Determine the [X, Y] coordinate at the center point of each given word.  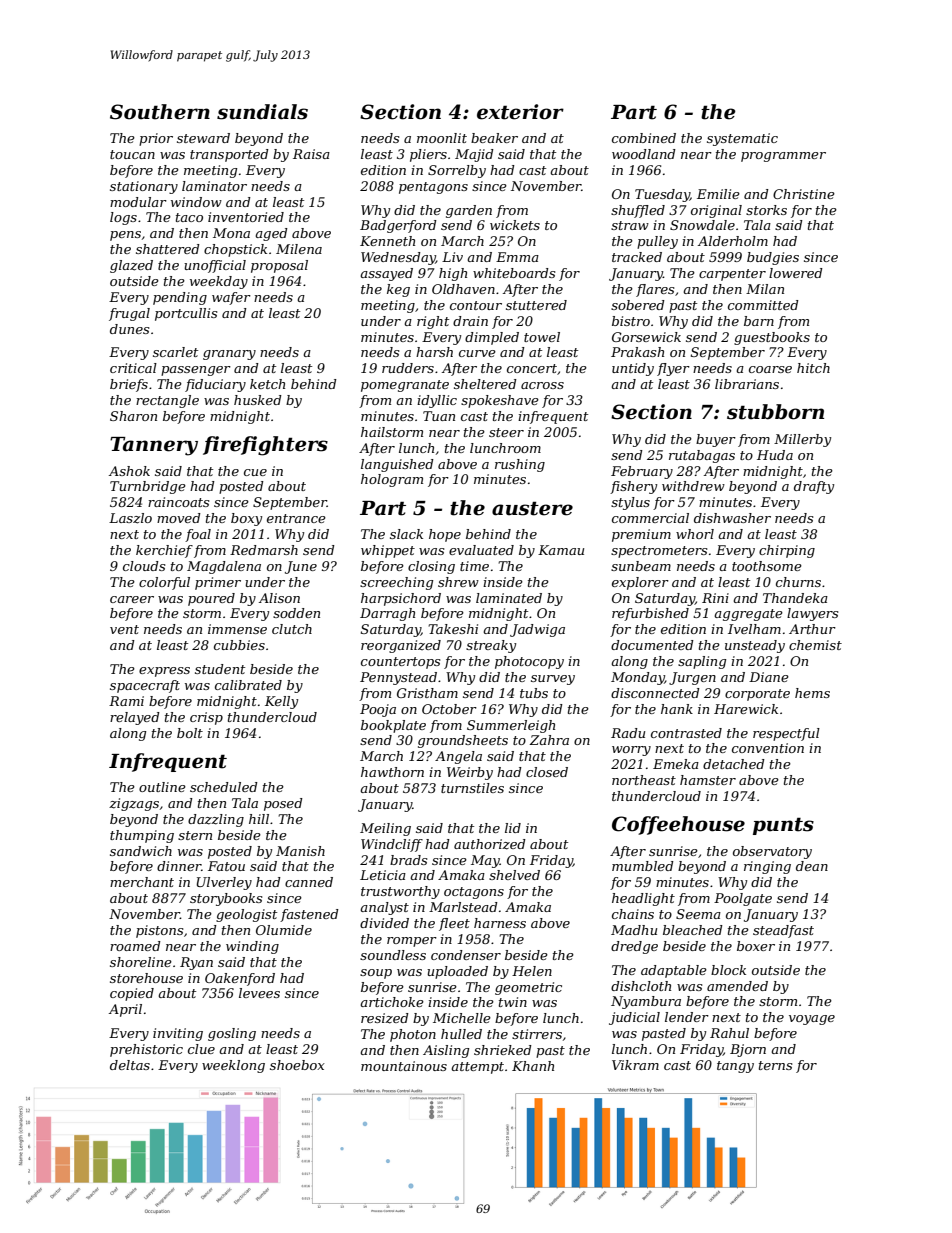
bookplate [393, 726]
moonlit [442, 138]
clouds [144, 566]
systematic [742, 139]
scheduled [224, 787]
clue [201, 1049]
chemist [815, 645]
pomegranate [405, 386]
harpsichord [401, 599]
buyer [716, 440]
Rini [715, 598]
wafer [231, 298]
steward [203, 138]
